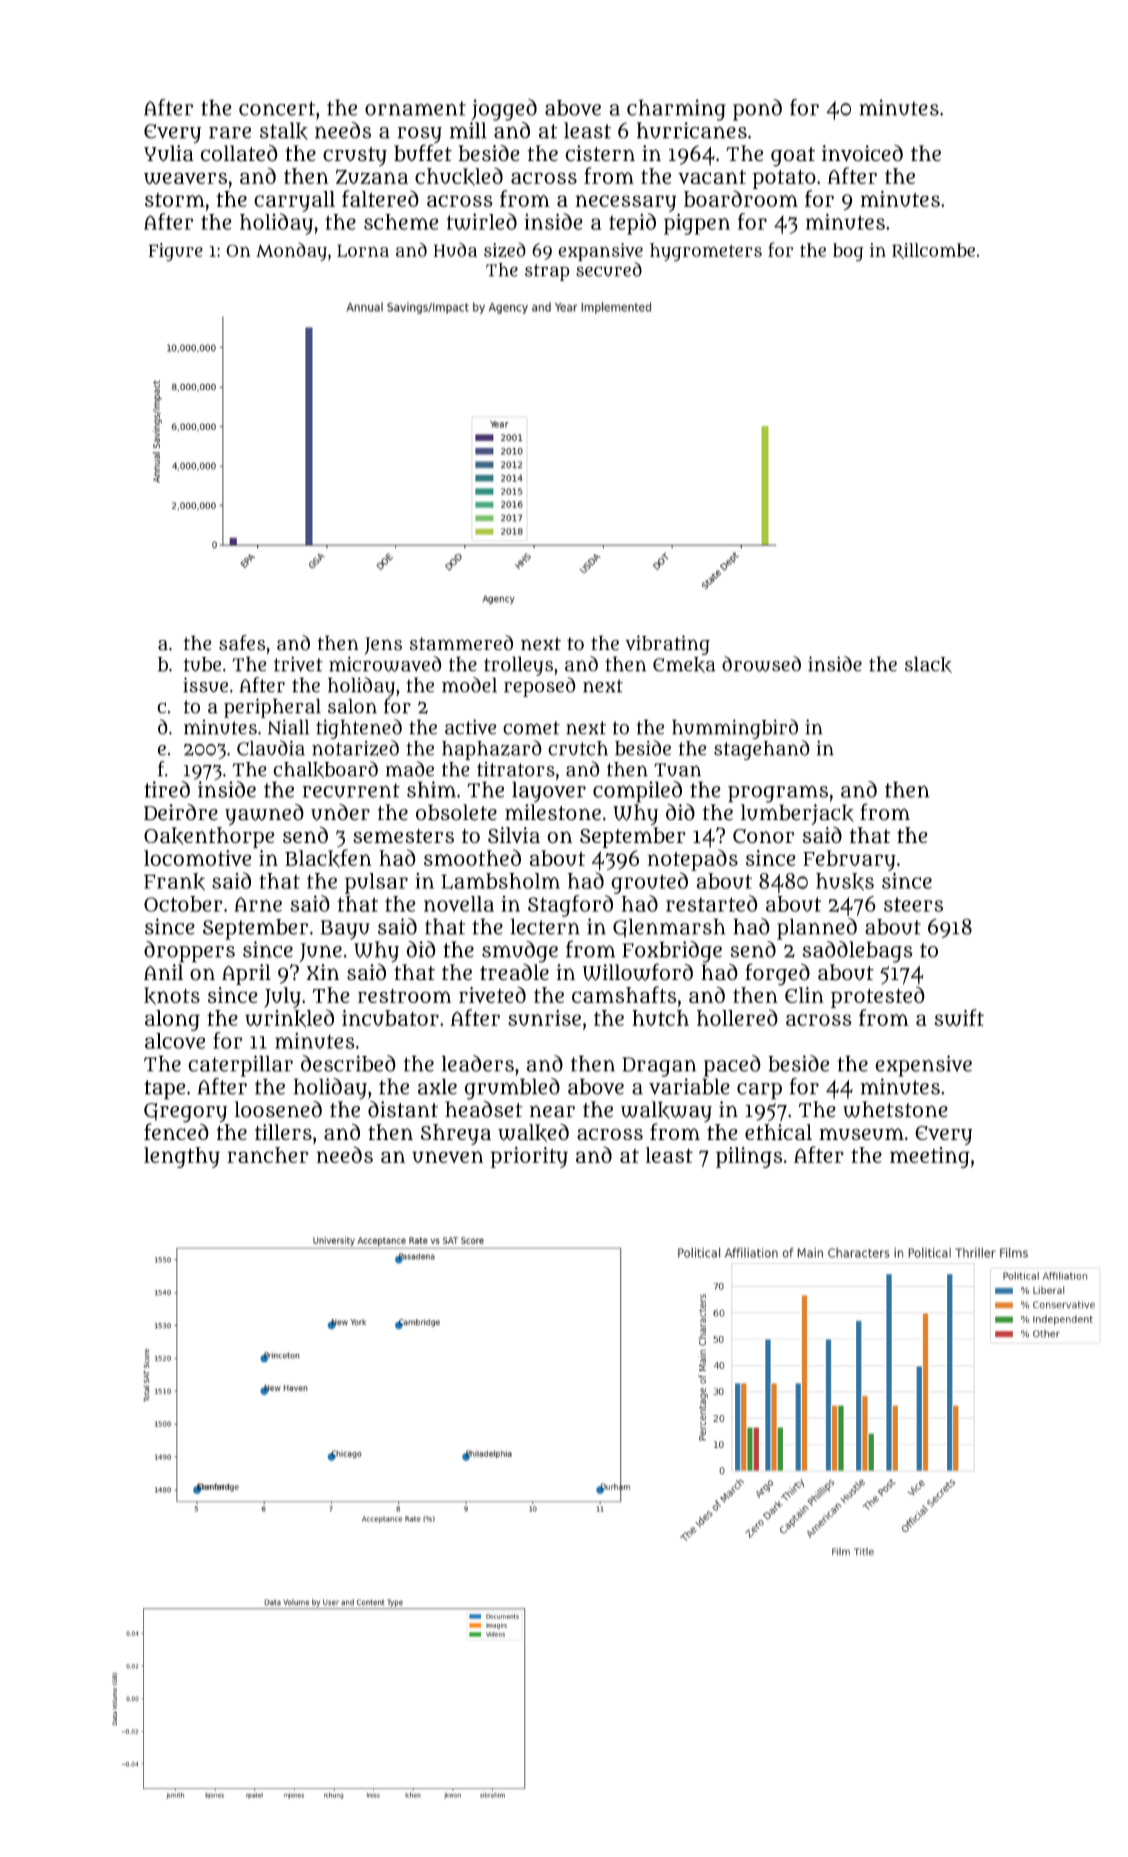 This screenshot has width=1128, height=1857. I want to click on Yulia, so click(169, 153).
